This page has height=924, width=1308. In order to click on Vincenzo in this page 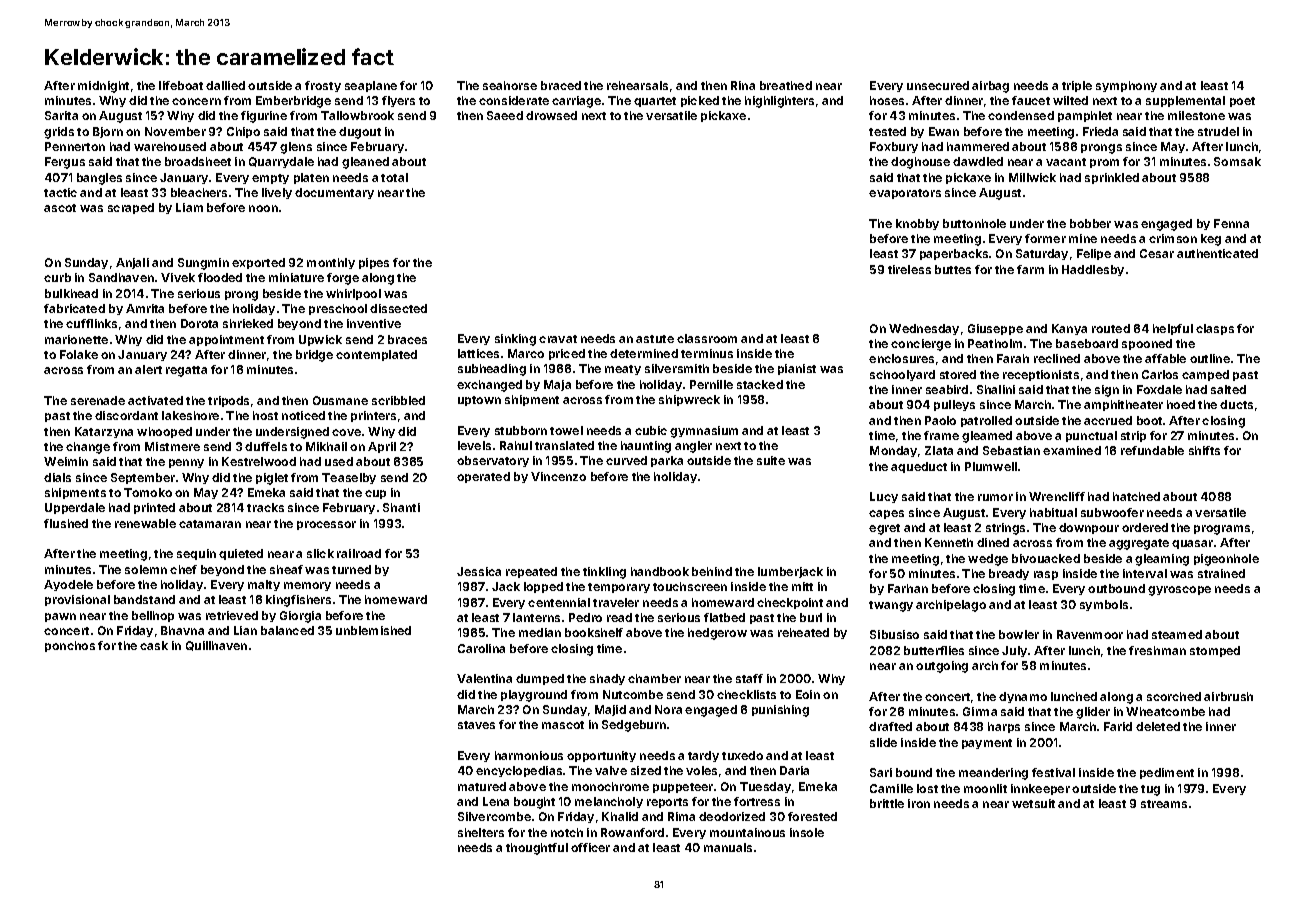, I will do `click(558, 476)`.
